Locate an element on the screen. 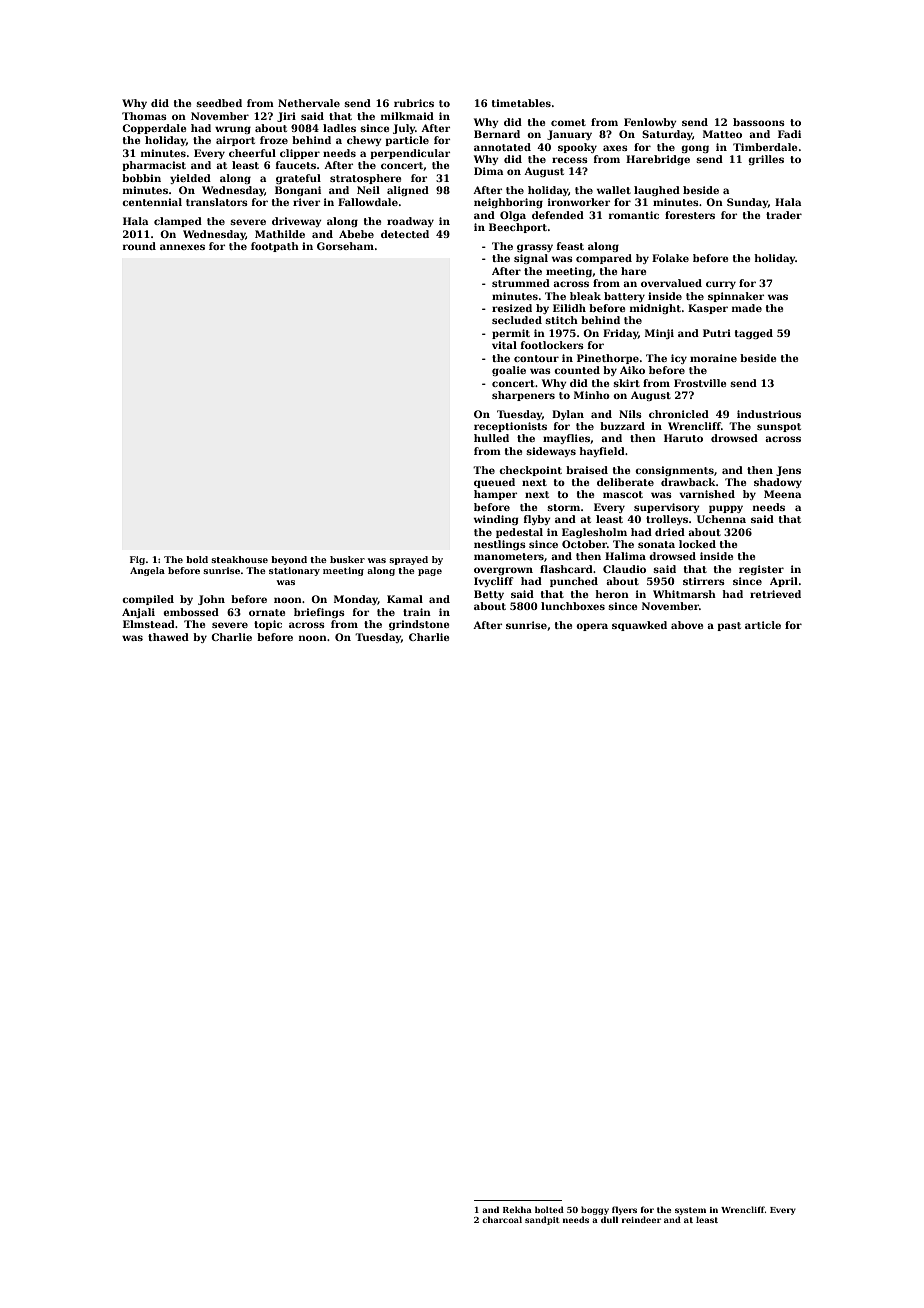 The image size is (924, 1308). sandpit is located at coordinates (542, 1220).
